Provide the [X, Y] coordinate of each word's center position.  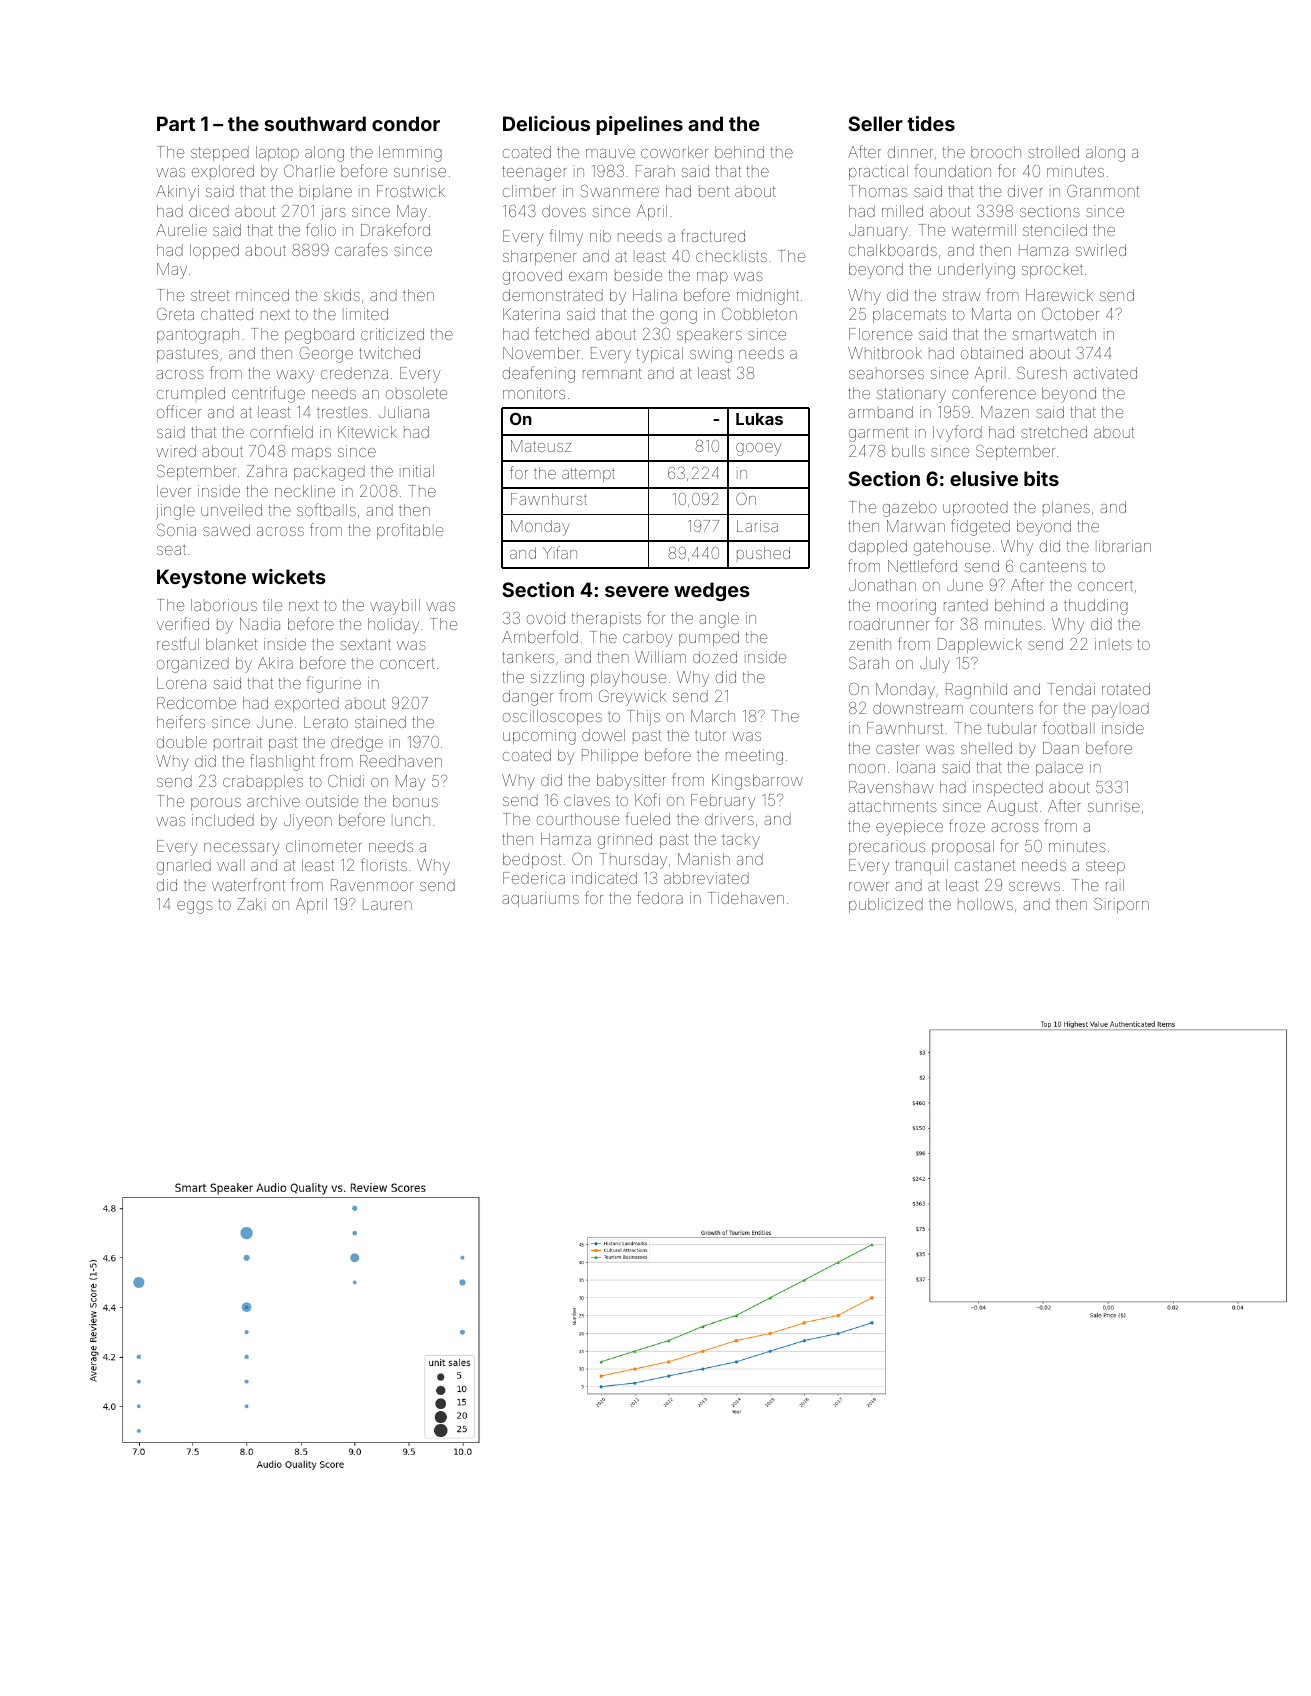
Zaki [251, 904]
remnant [612, 373]
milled [902, 211]
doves [564, 211]
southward [315, 123]
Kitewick [367, 432]
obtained [992, 353]
